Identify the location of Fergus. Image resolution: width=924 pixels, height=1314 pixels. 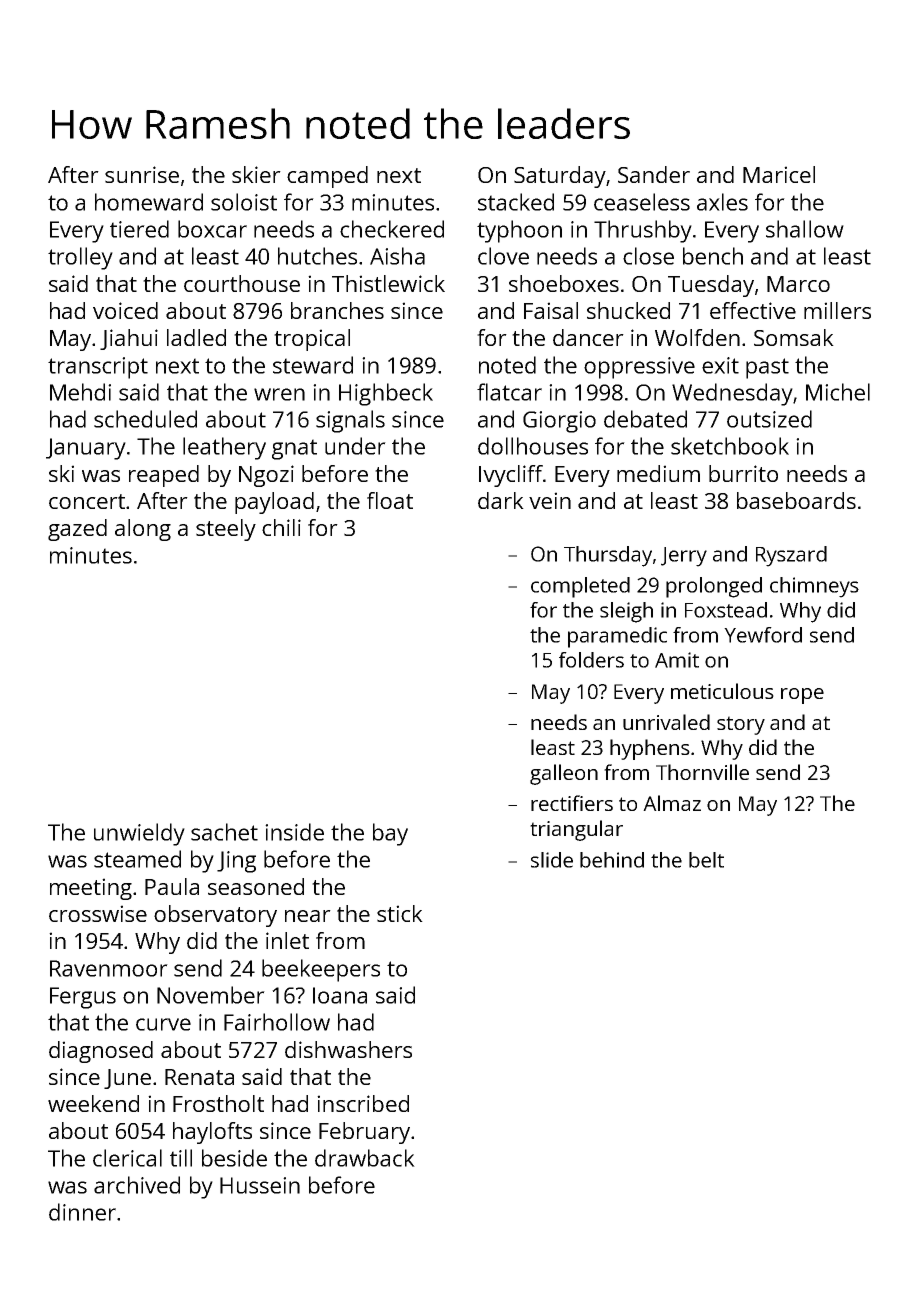
(83, 998).
